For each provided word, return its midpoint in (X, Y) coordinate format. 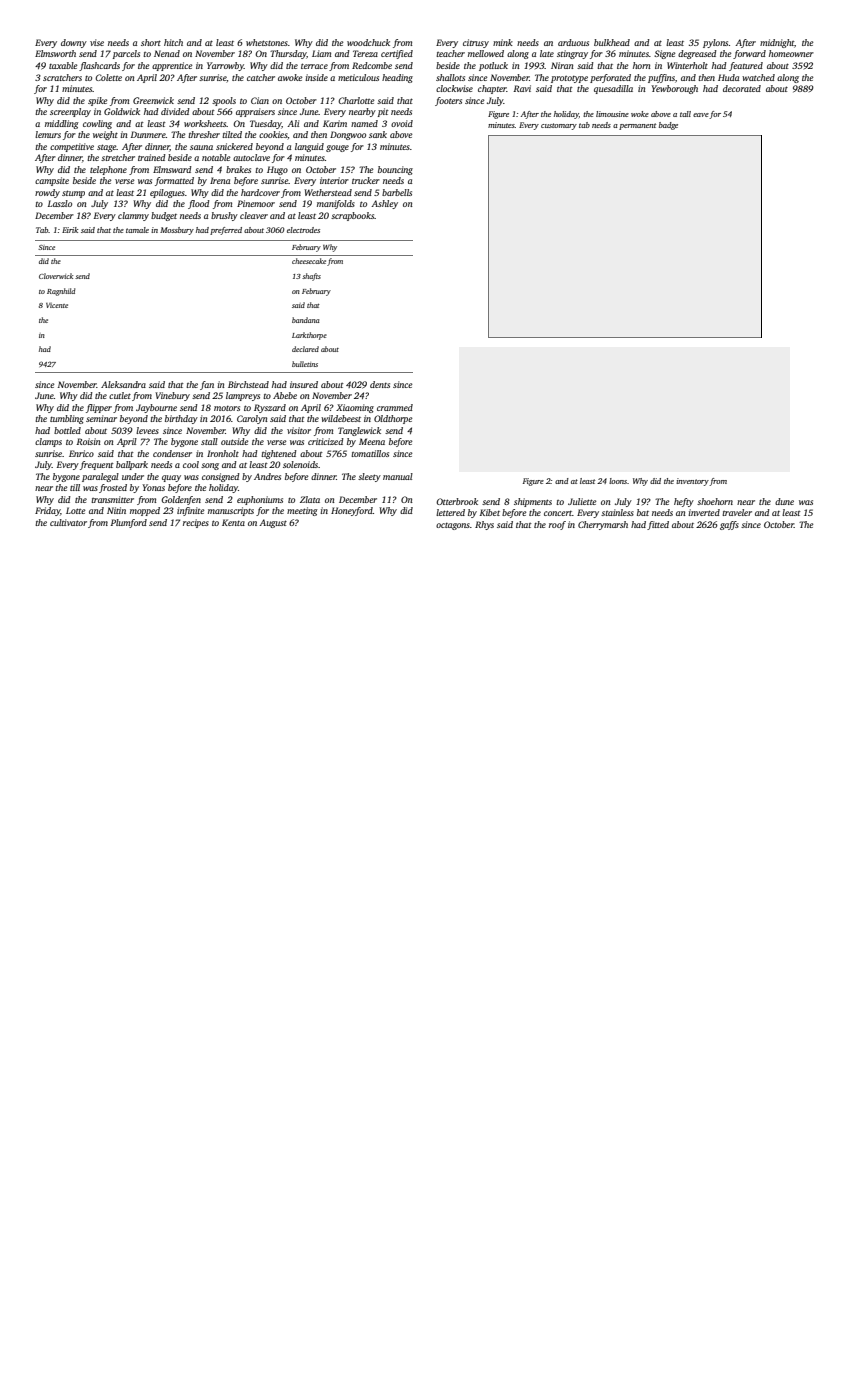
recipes (196, 523)
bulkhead (612, 42)
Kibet (490, 512)
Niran (562, 65)
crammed (395, 407)
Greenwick (153, 100)
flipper (99, 408)
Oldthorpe (393, 419)
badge (668, 126)
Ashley (384, 204)
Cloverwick (56, 276)
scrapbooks (353, 216)
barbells (397, 192)
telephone (108, 170)
